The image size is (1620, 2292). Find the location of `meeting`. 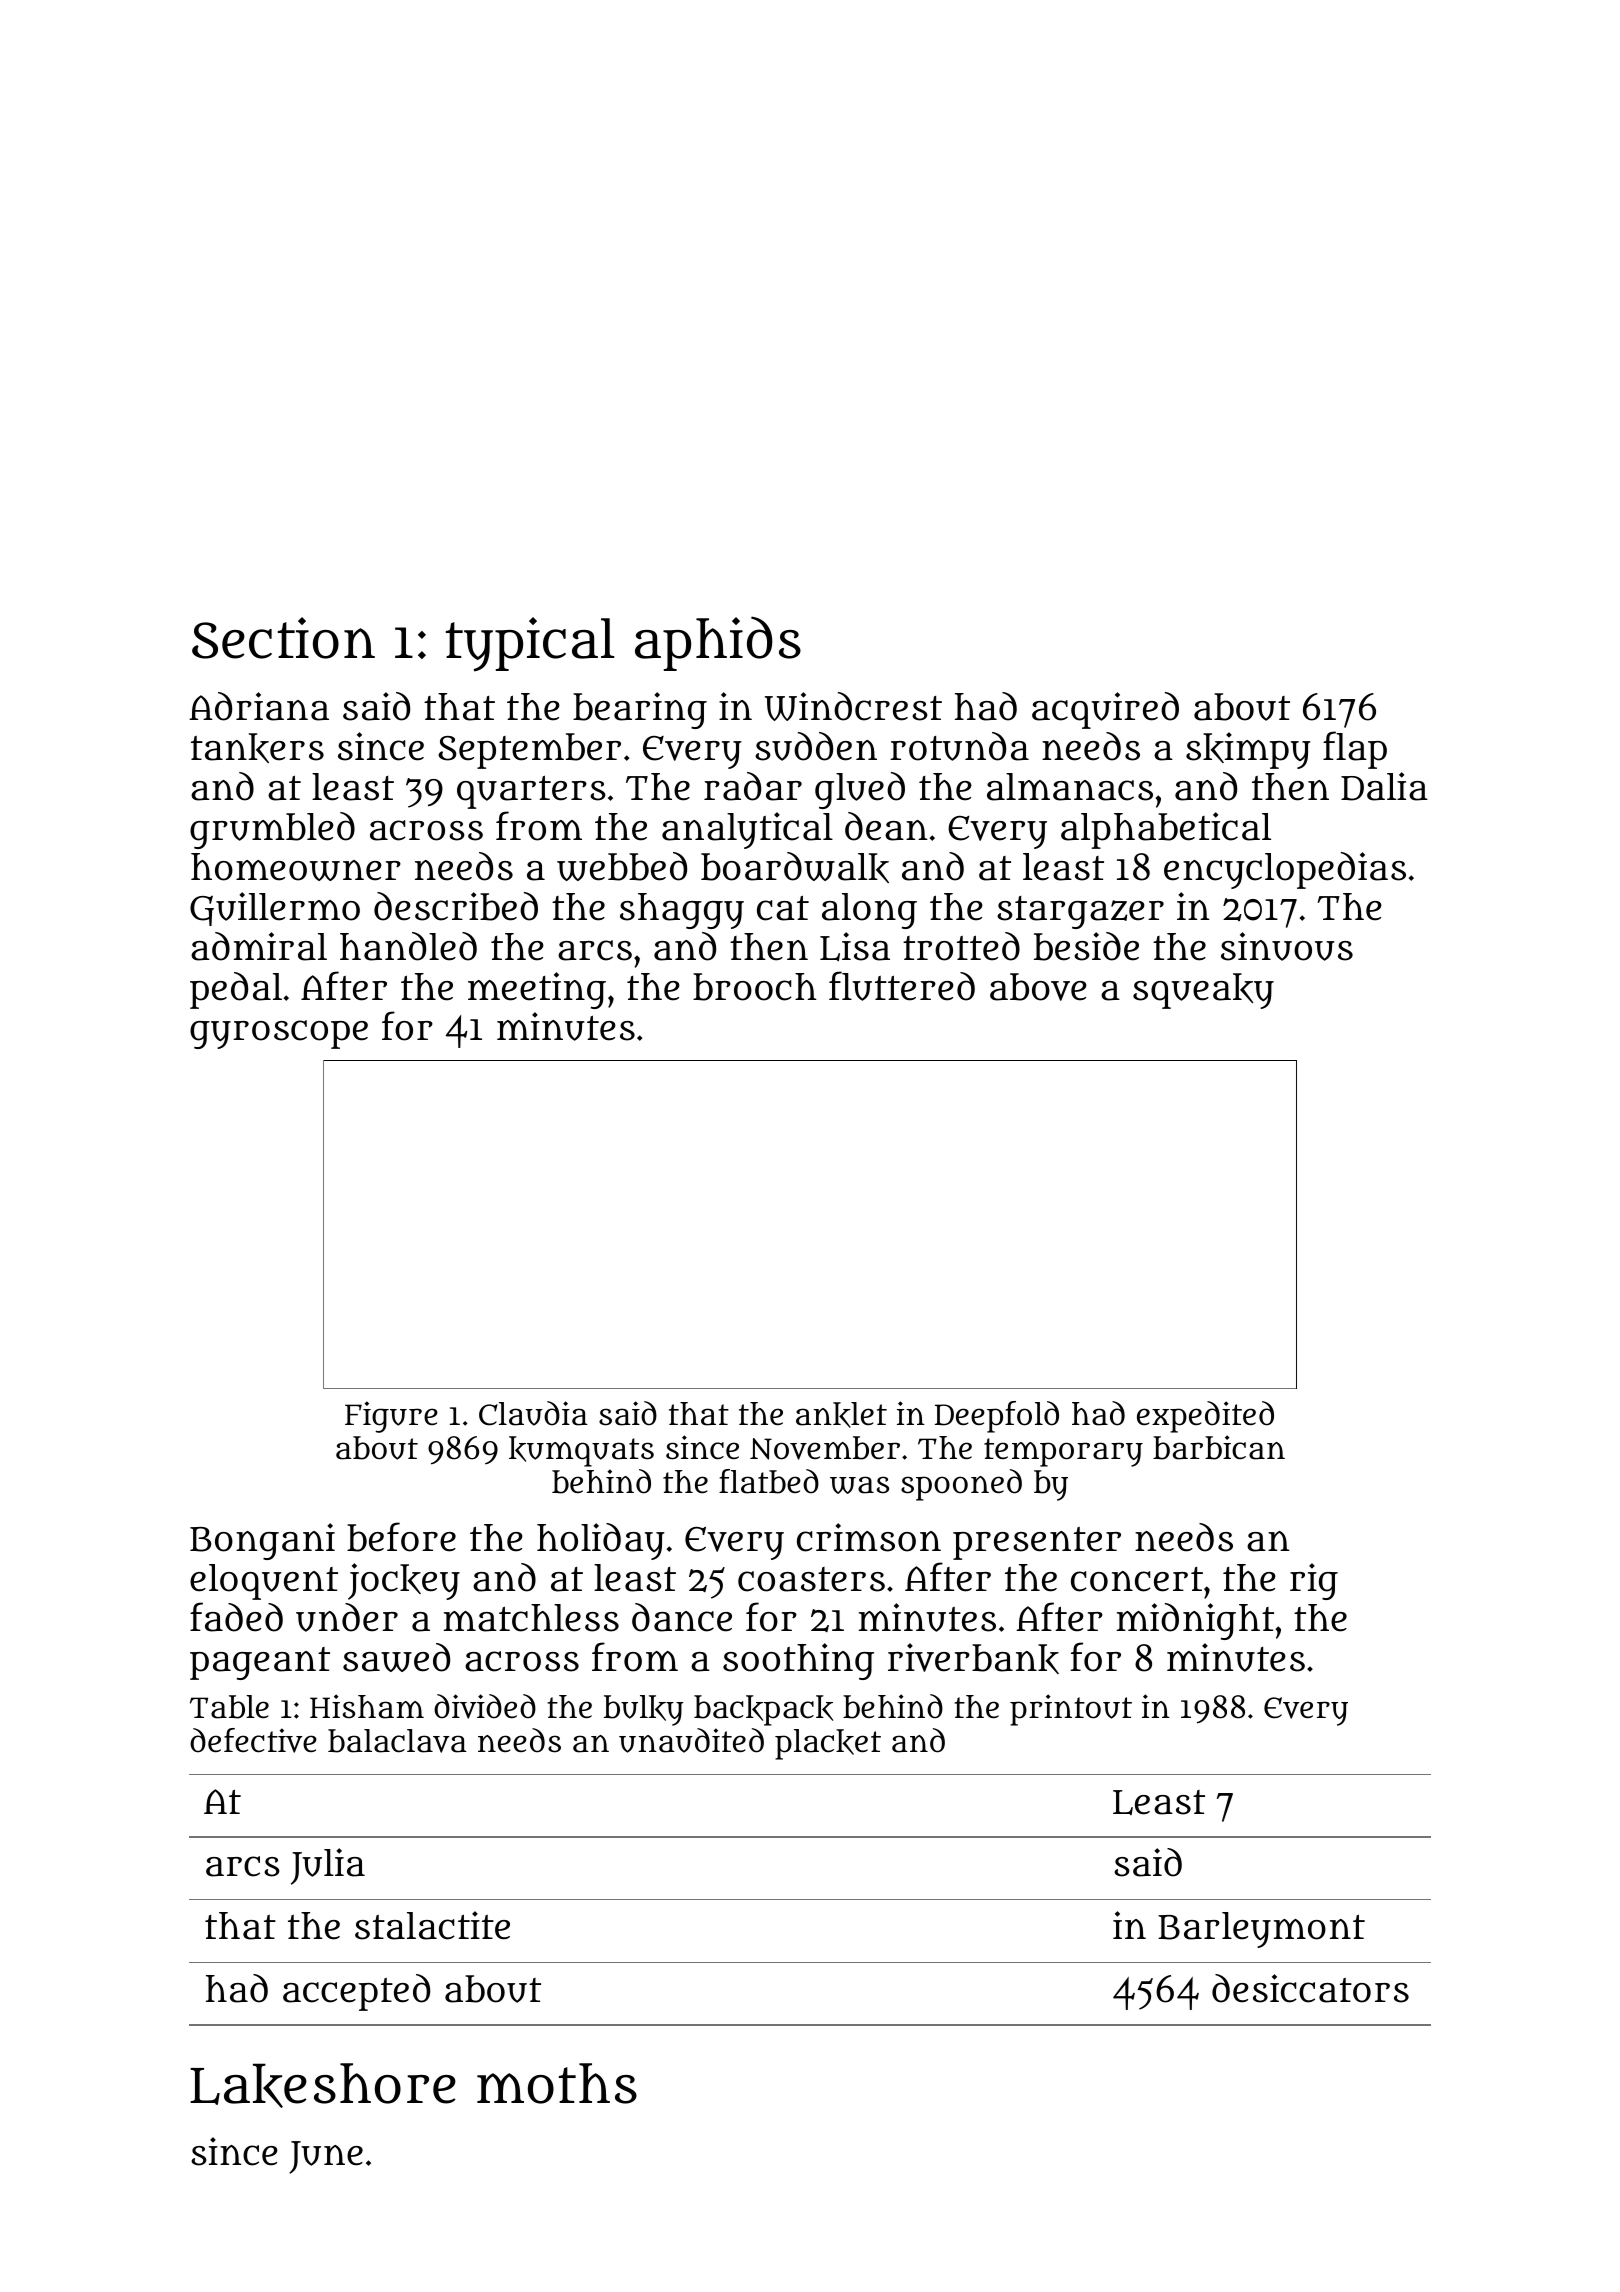

meeting is located at coordinates (537, 990).
